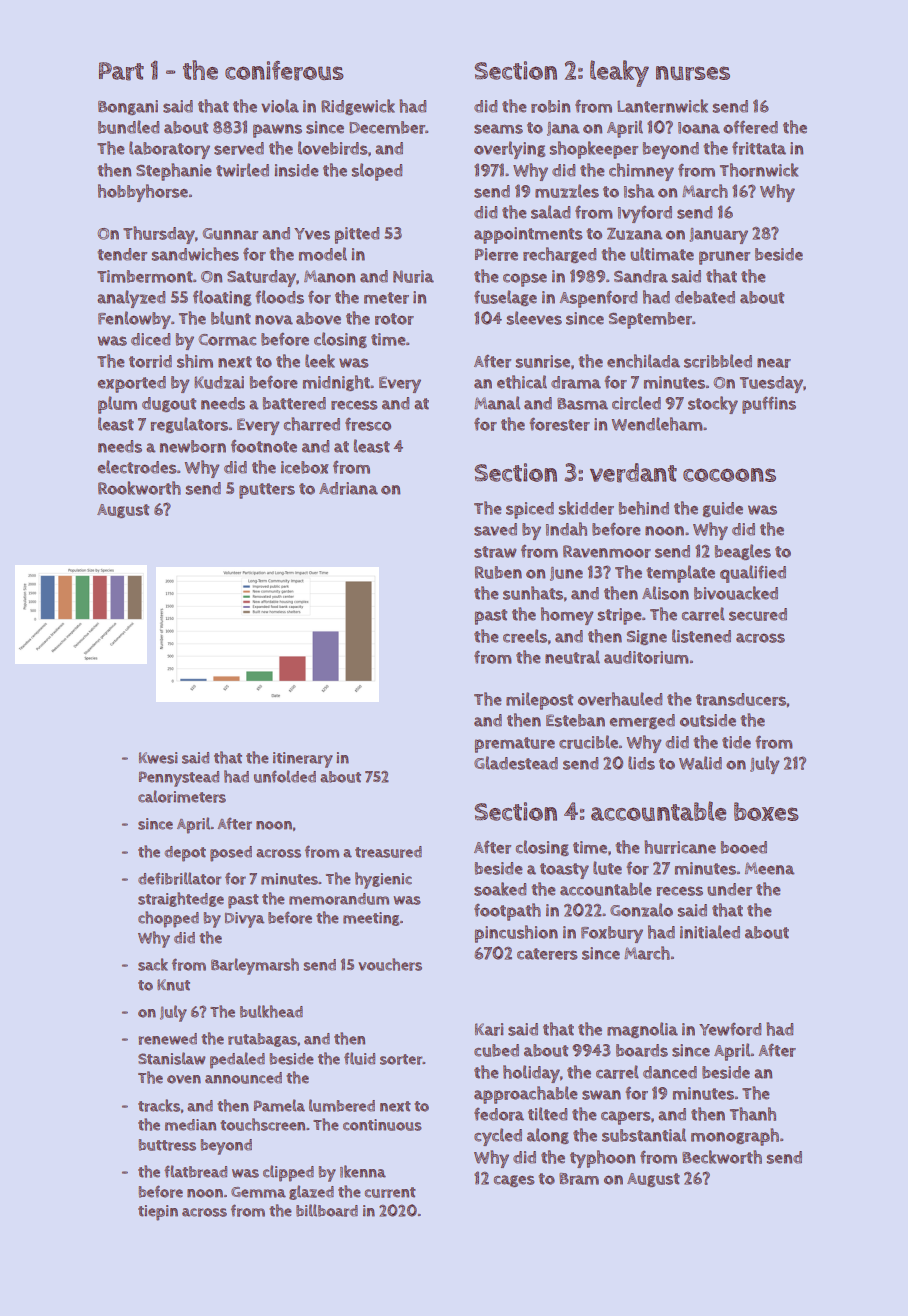 This image has height=1316, width=908. What do you see at coordinates (766, 811) in the image?
I see `boxes` at bounding box center [766, 811].
